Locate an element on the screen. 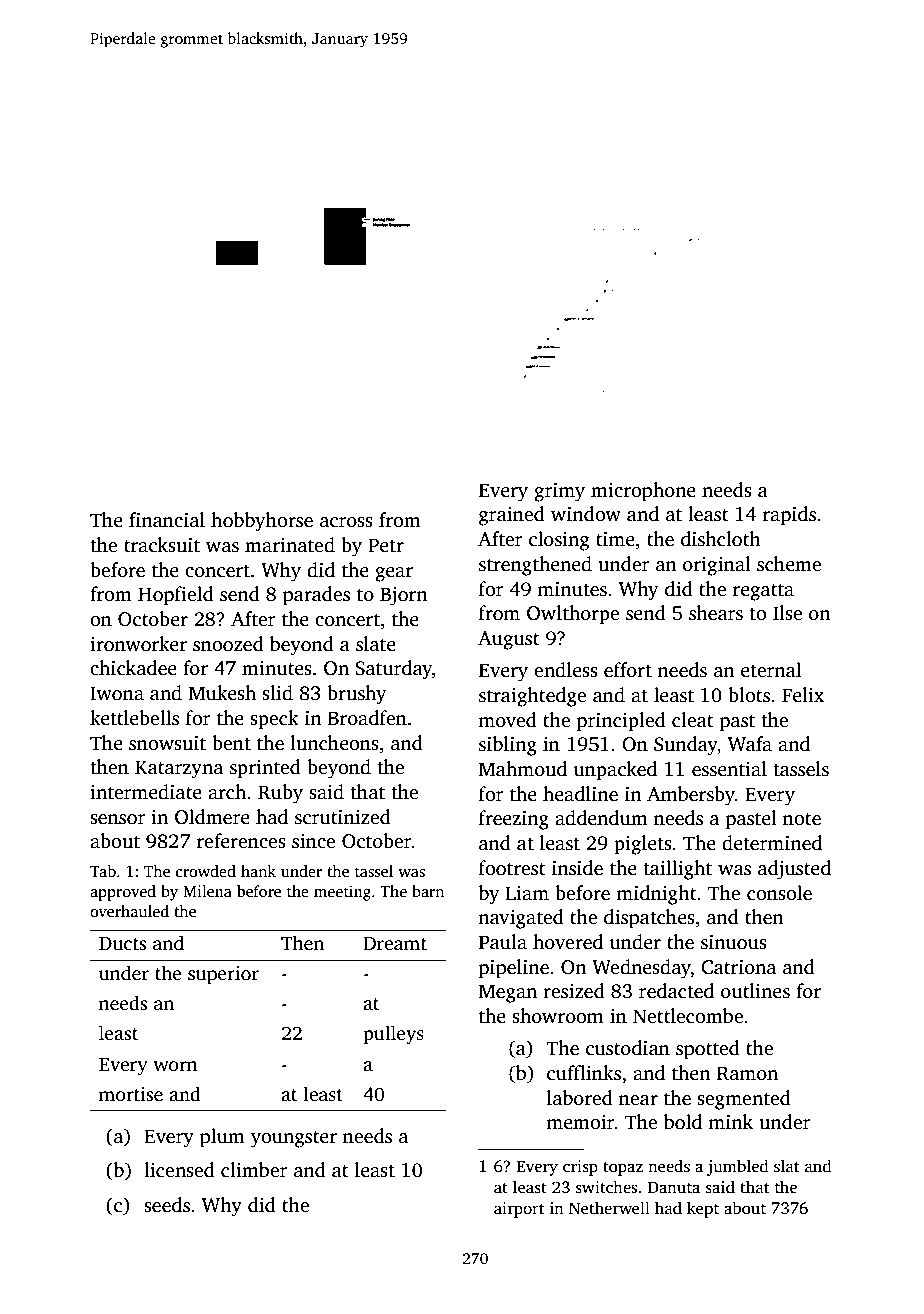  sibling is located at coordinates (508, 746).
